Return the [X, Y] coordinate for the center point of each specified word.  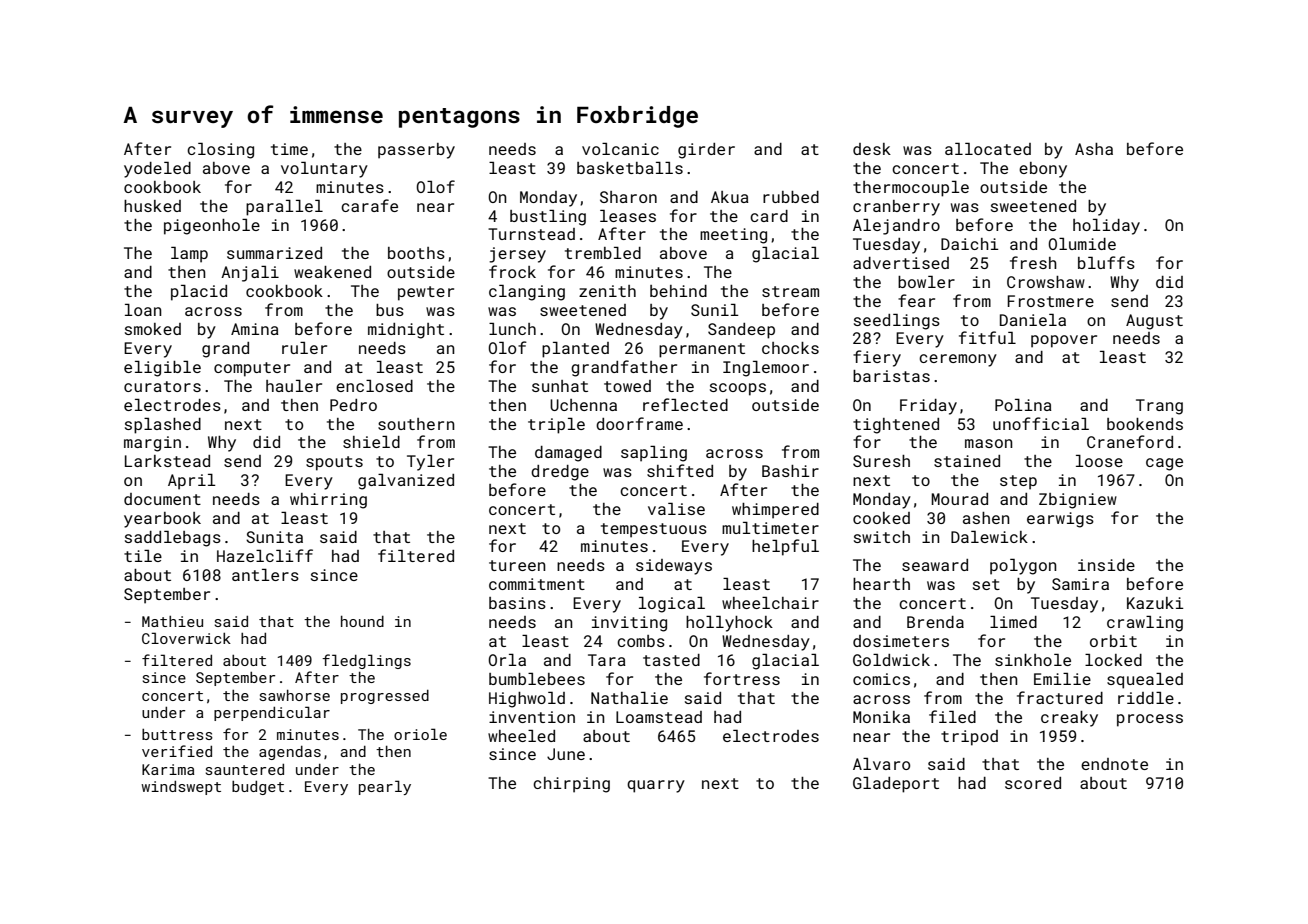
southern [416, 424]
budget [258, 788]
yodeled [157, 170]
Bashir [790, 471]
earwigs [1060, 520]
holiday [1106, 227]
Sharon [628, 197]
